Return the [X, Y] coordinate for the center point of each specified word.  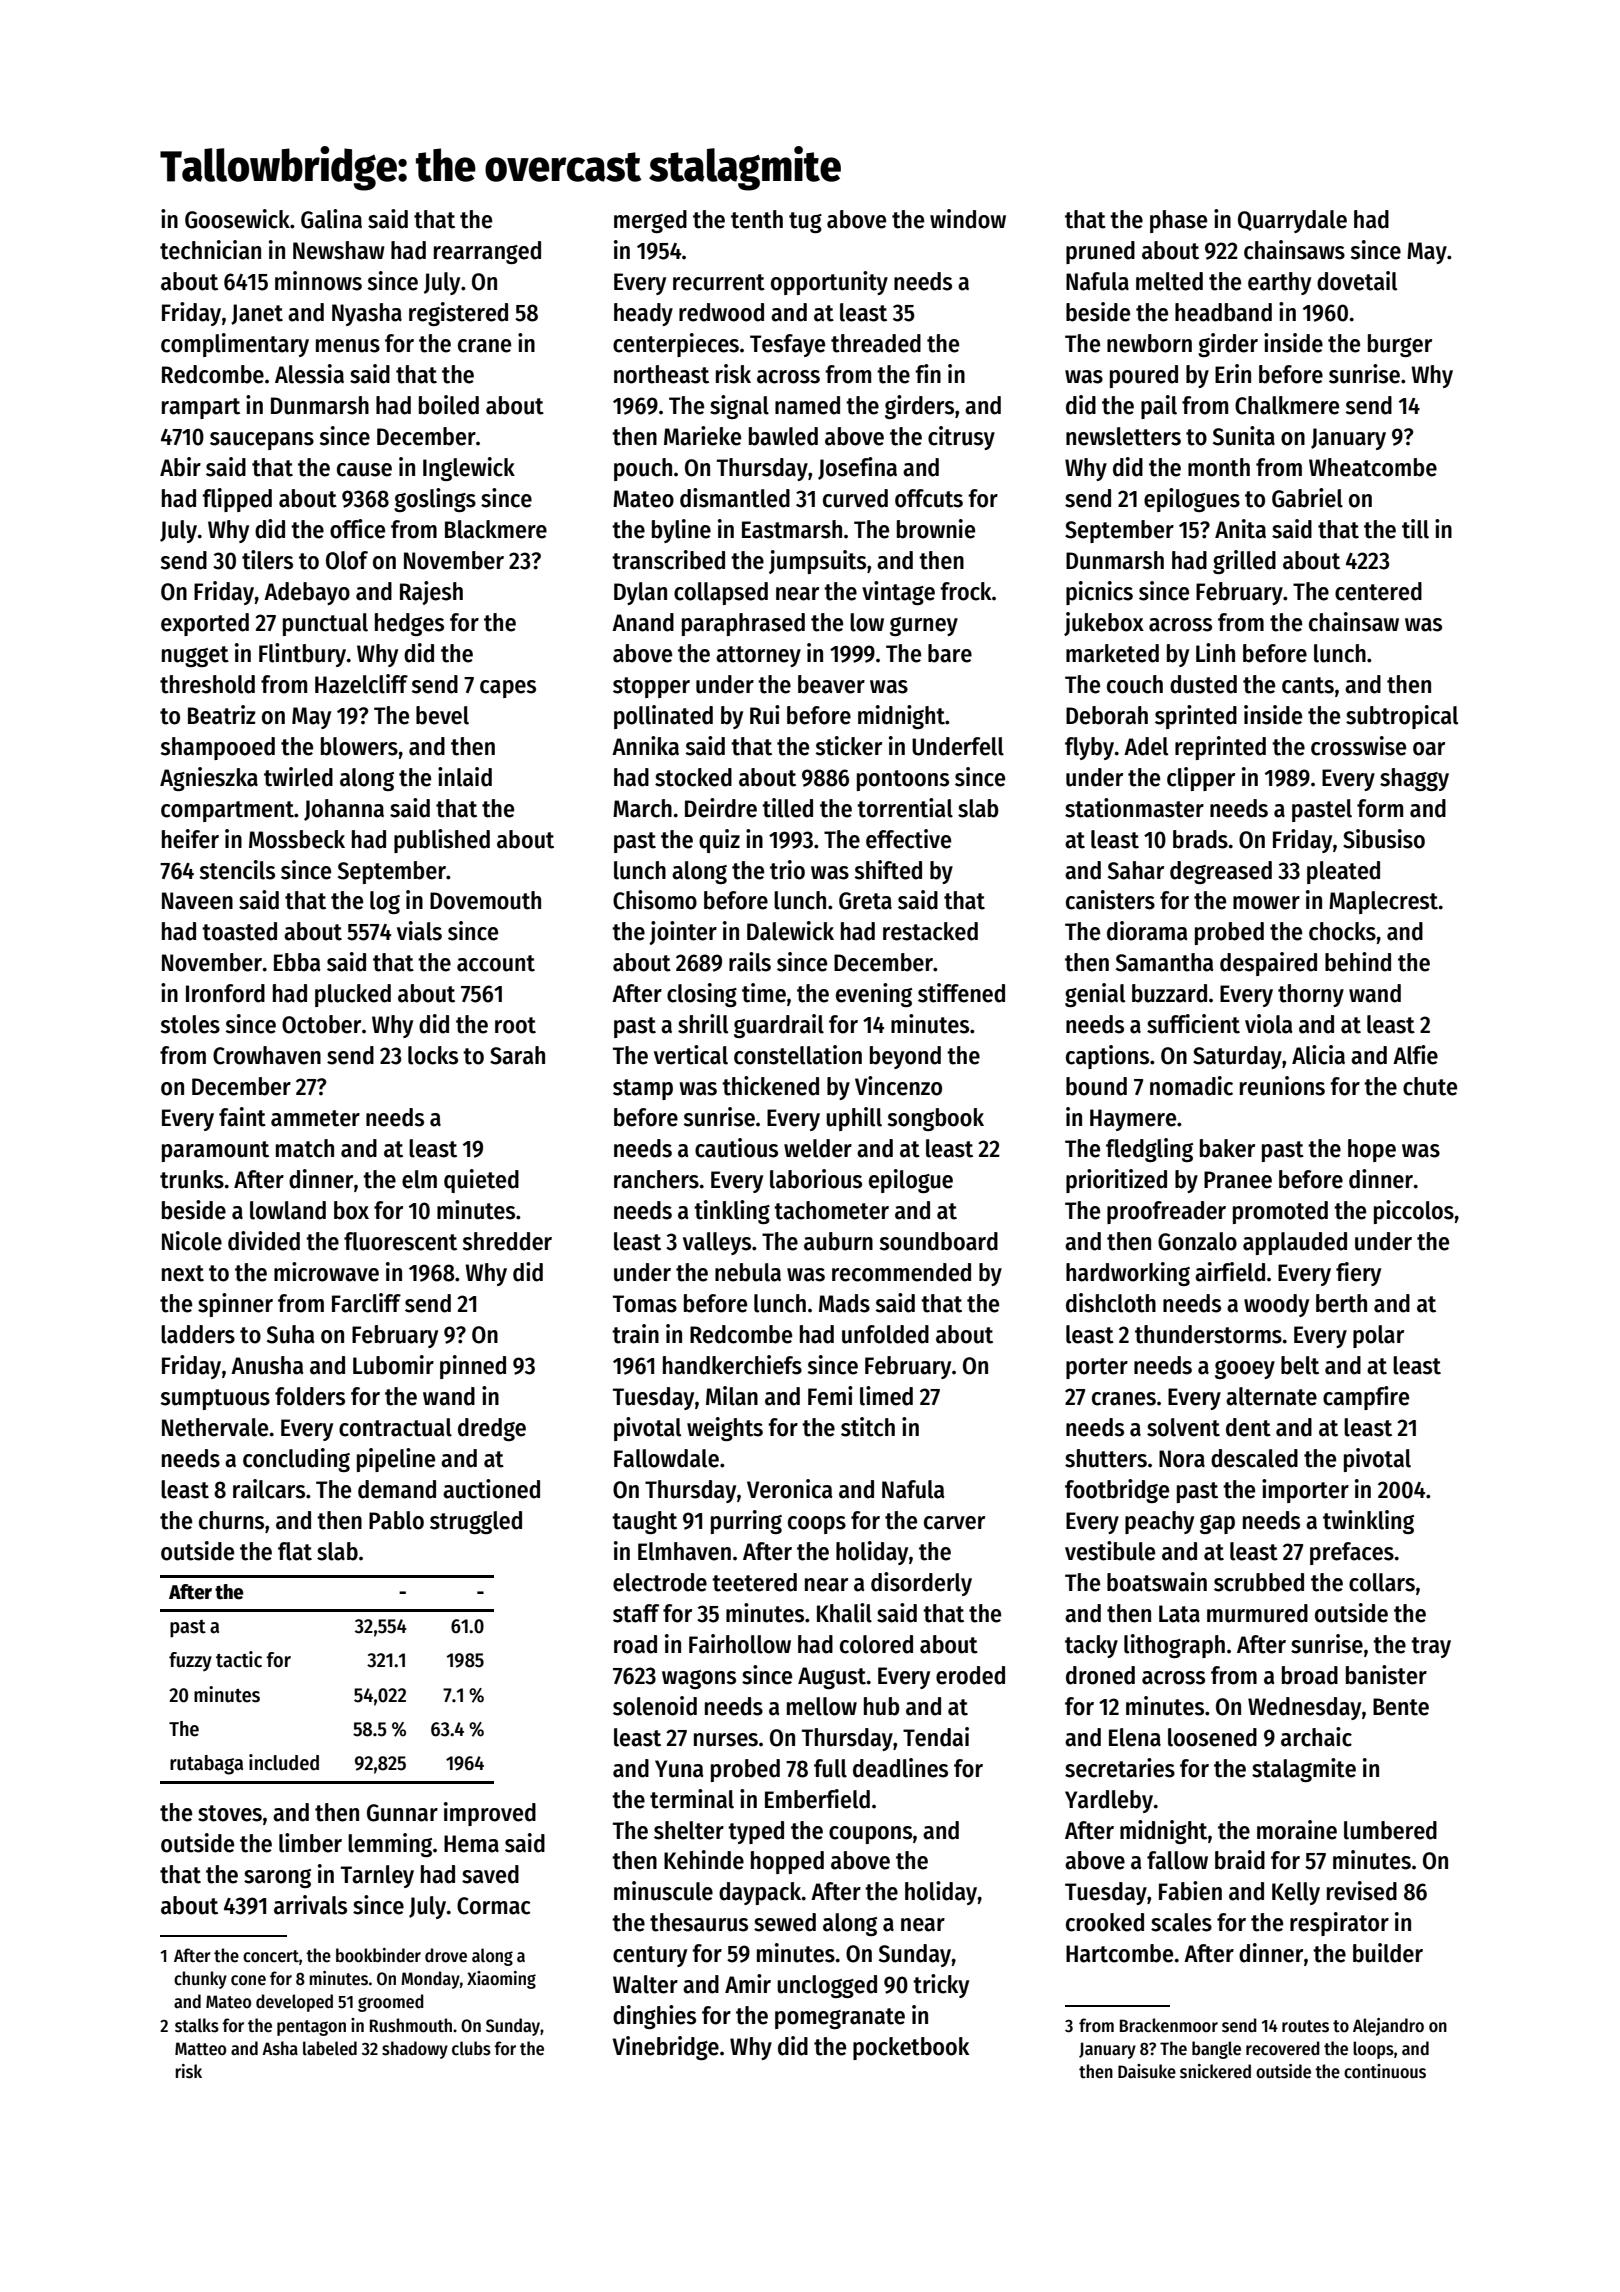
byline [681, 531]
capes [508, 689]
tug [805, 222]
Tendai [936, 1737]
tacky [1091, 1646]
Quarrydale [1292, 221]
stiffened [961, 993]
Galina [331, 219]
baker [1227, 1148]
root [515, 1025]
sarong [277, 1878]
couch [1135, 684]
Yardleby [1109, 1801]
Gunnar [402, 1813]
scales [1181, 1922]
